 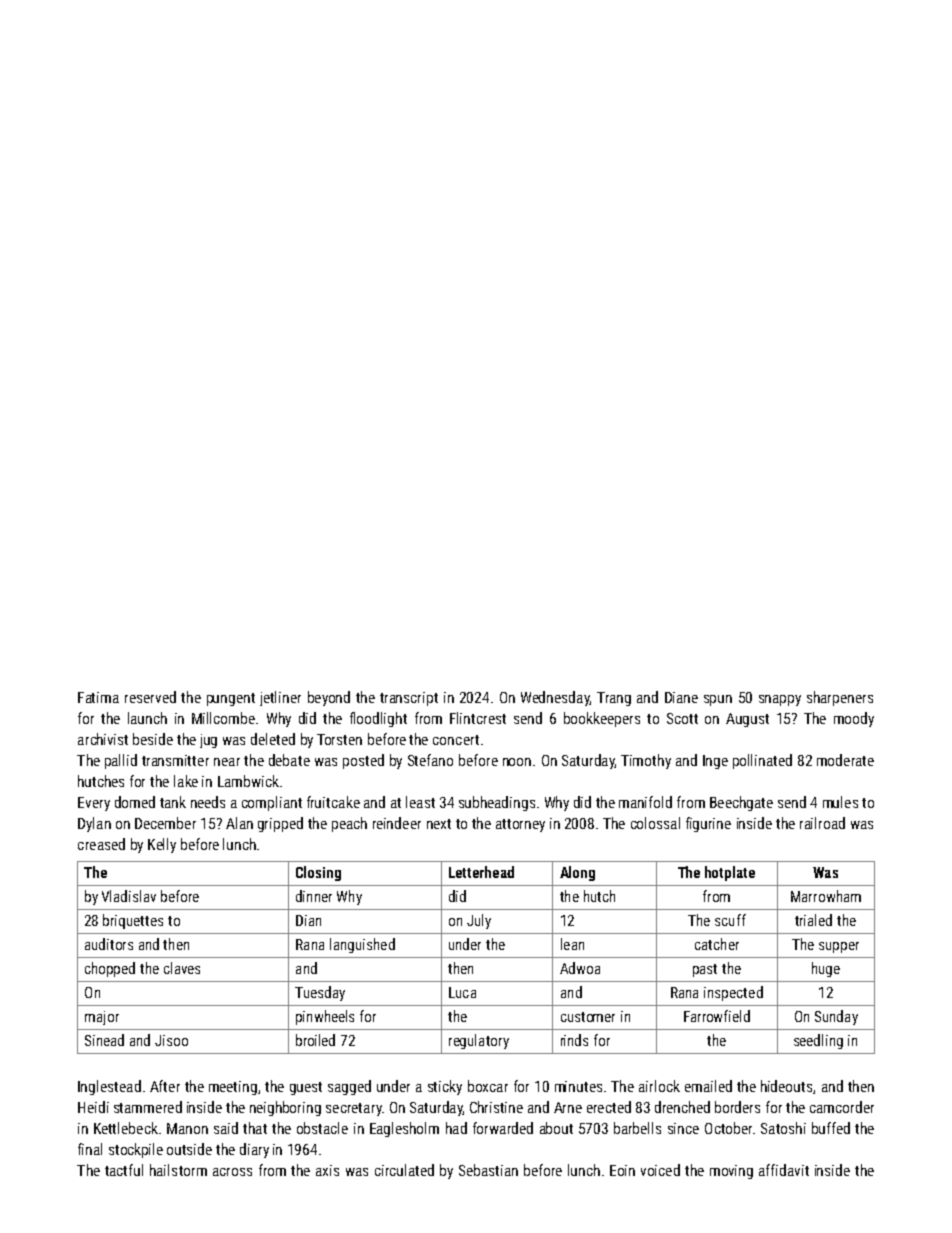 I want to click on claves, so click(x=182, y=968).
